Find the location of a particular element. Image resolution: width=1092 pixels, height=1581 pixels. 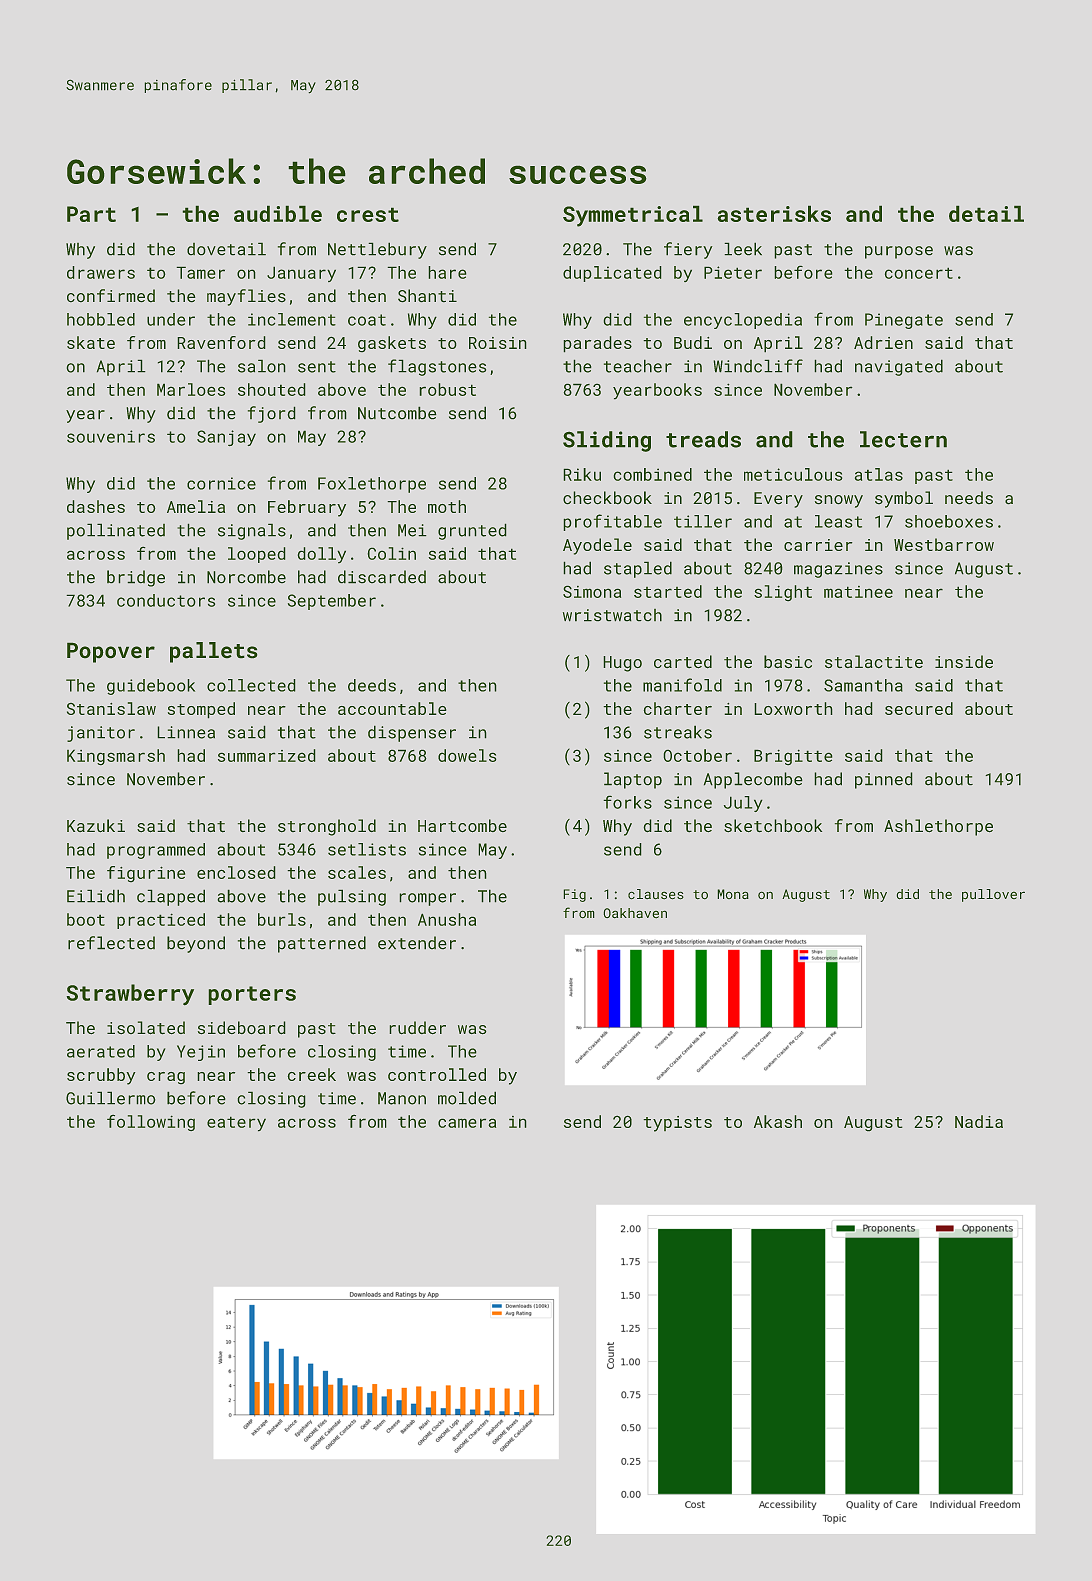

Brigitte is located at coordinates (793, 757).
